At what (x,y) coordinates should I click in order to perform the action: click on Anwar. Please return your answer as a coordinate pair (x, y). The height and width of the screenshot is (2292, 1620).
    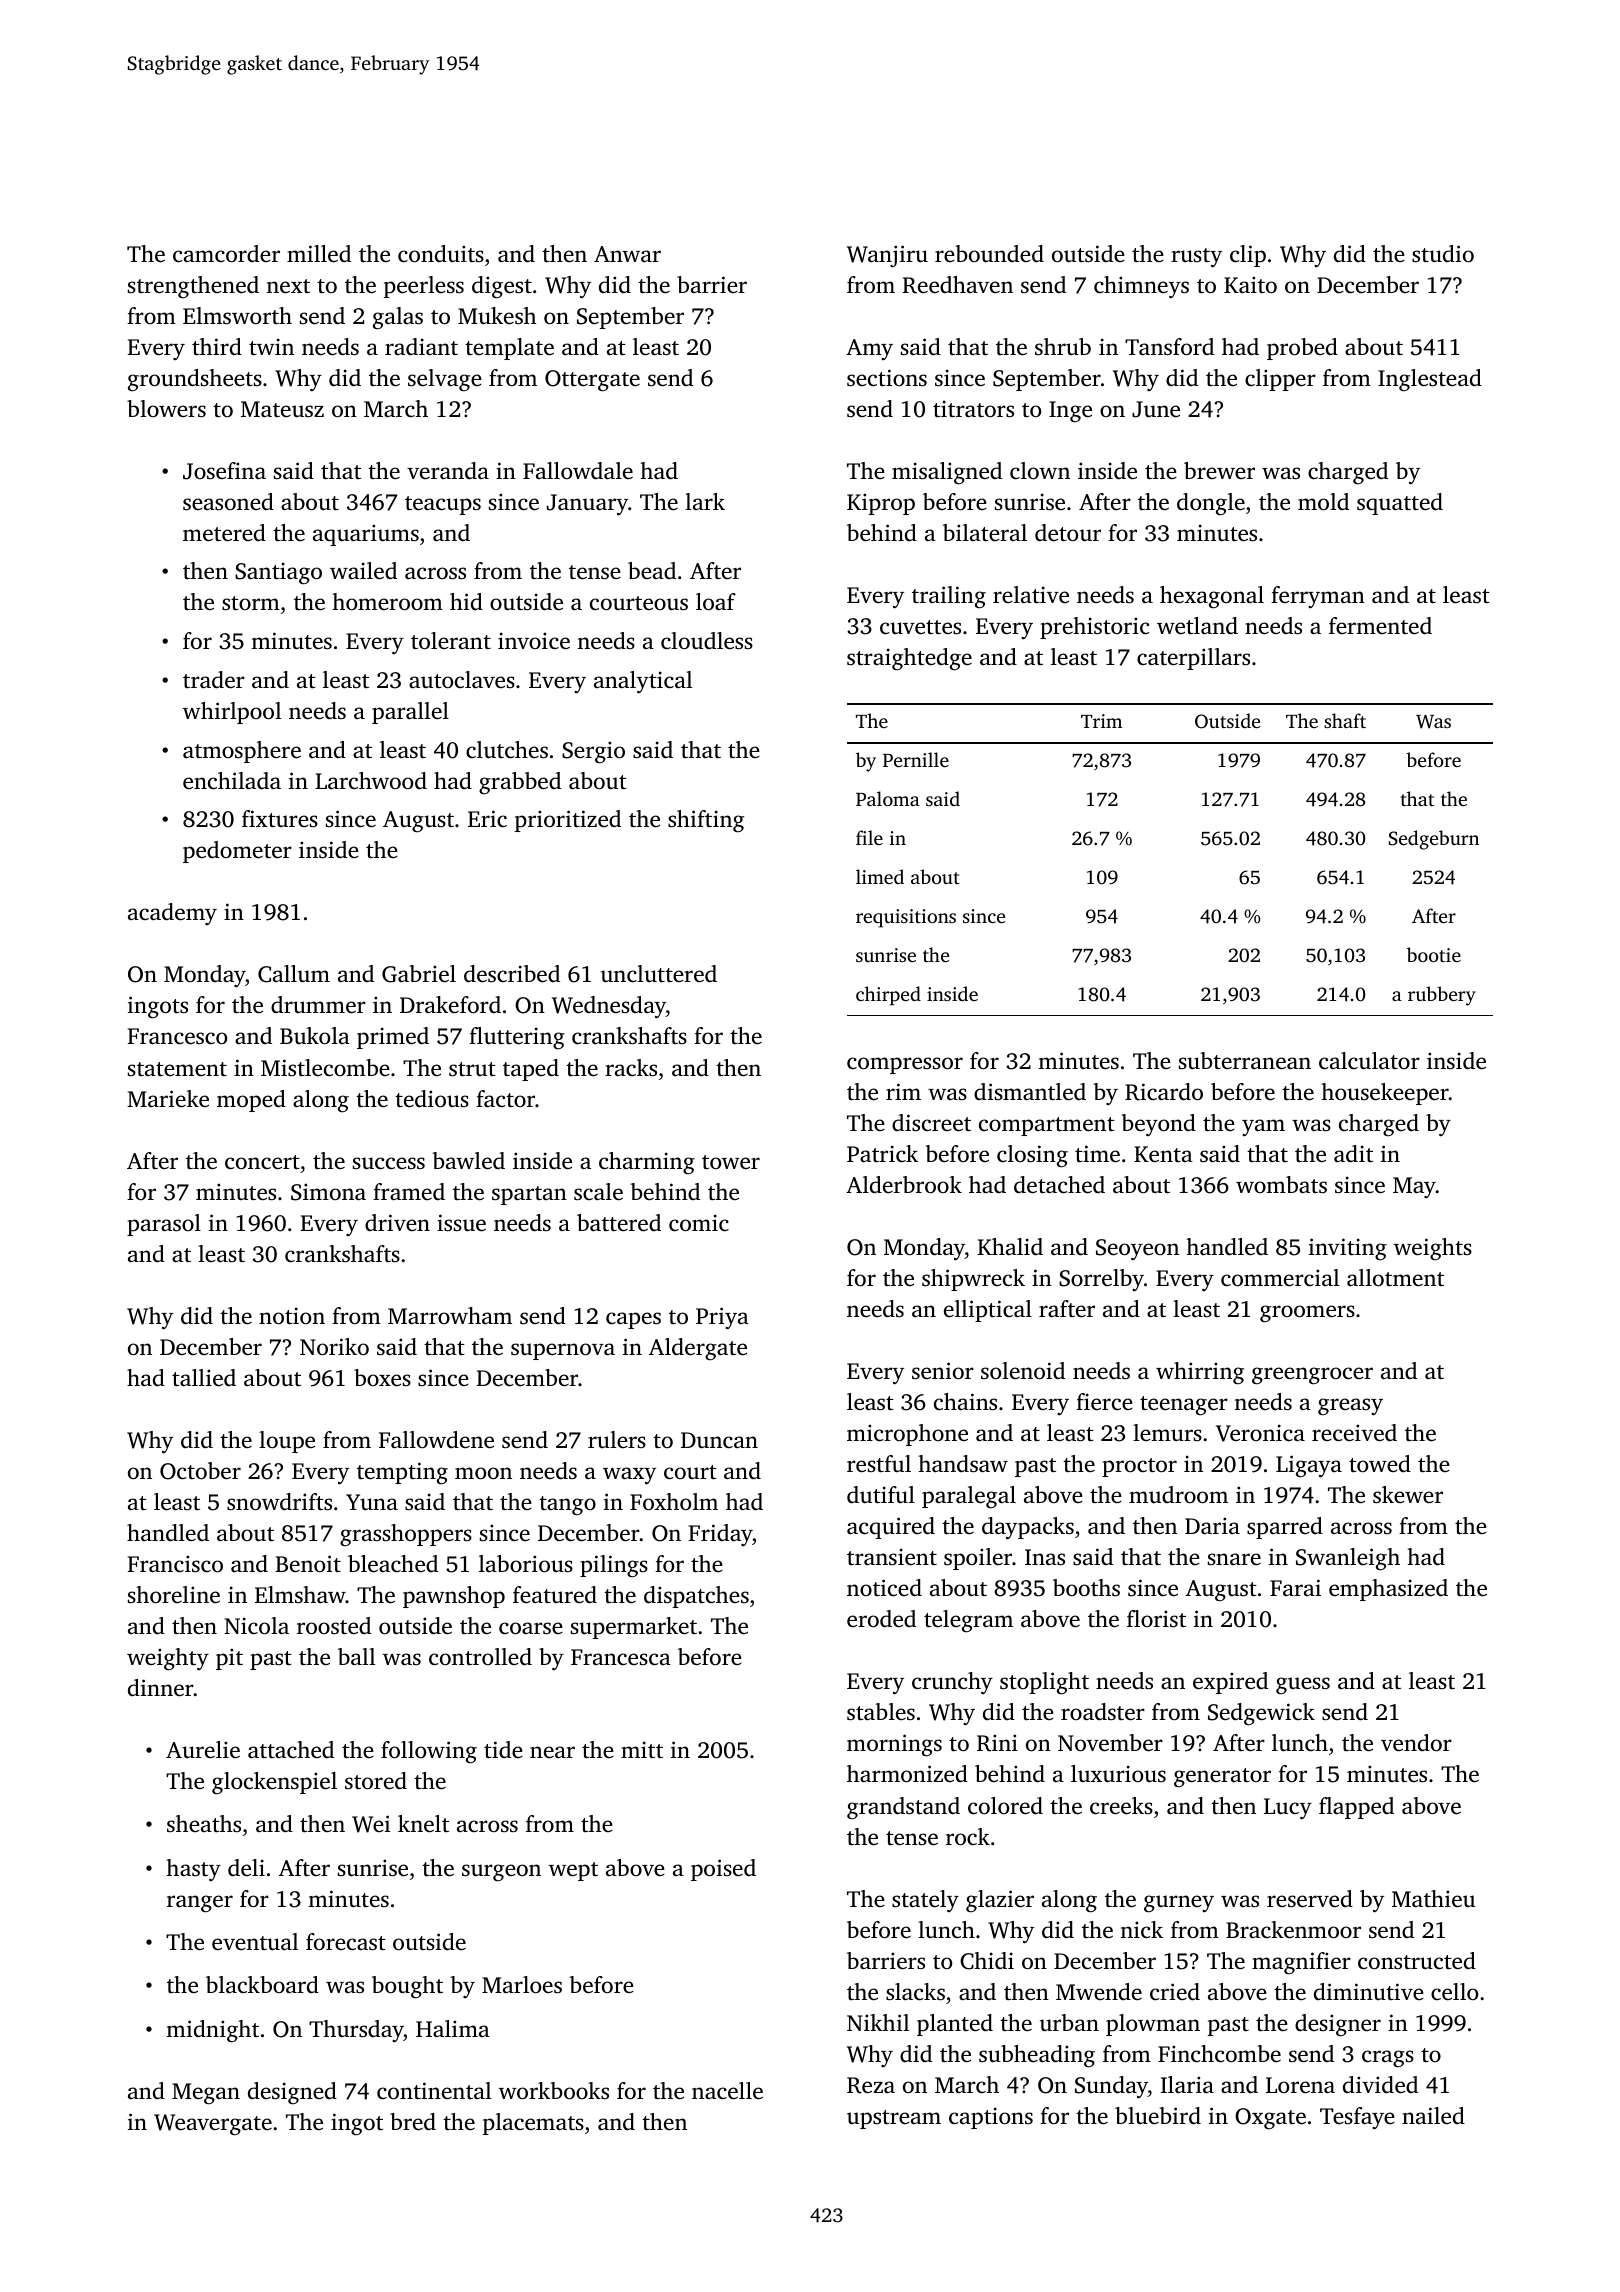
    Looking at the image, I should click on (627, 254).
